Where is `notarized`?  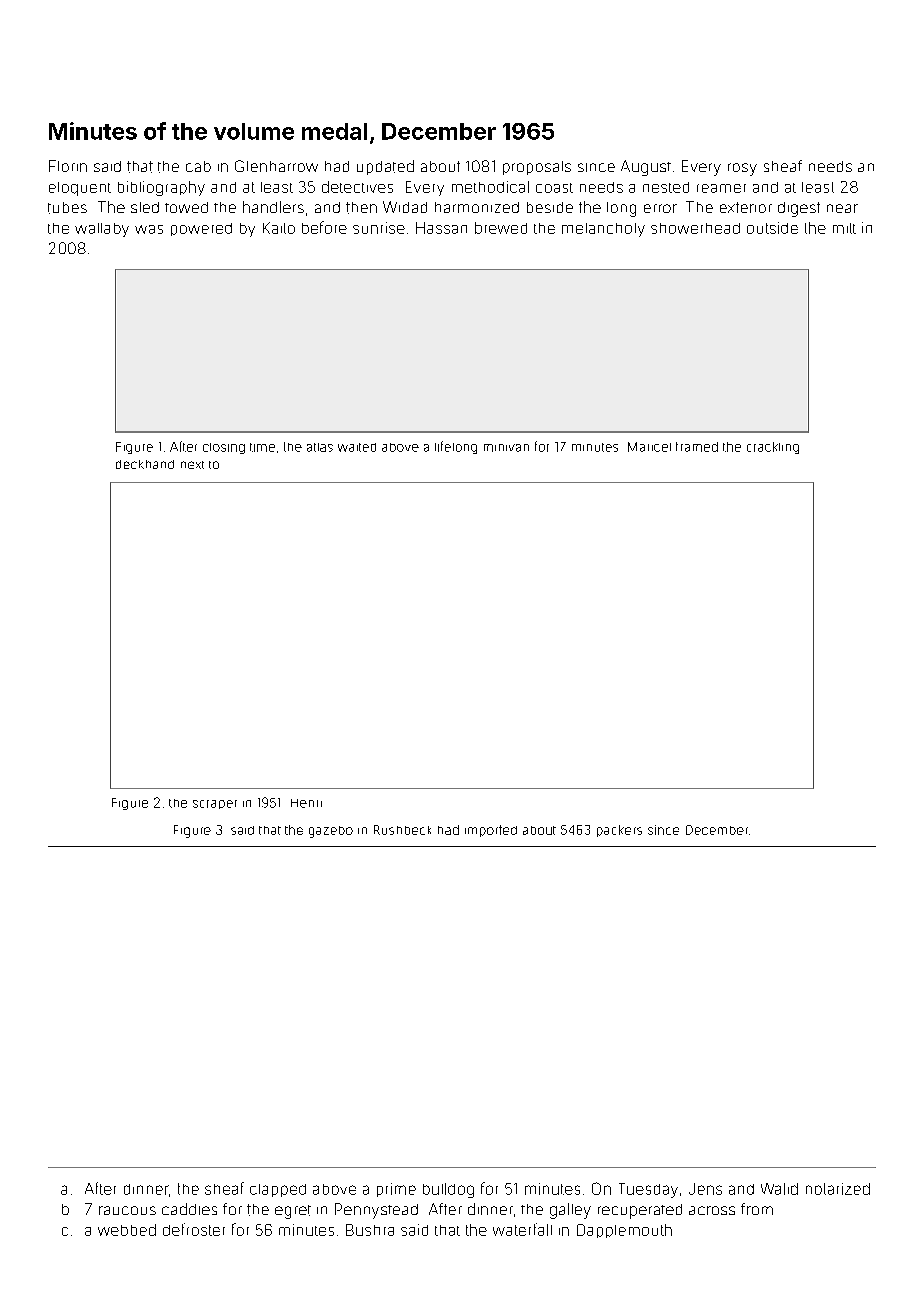
notarized is located at coordinates (838, 1189).
